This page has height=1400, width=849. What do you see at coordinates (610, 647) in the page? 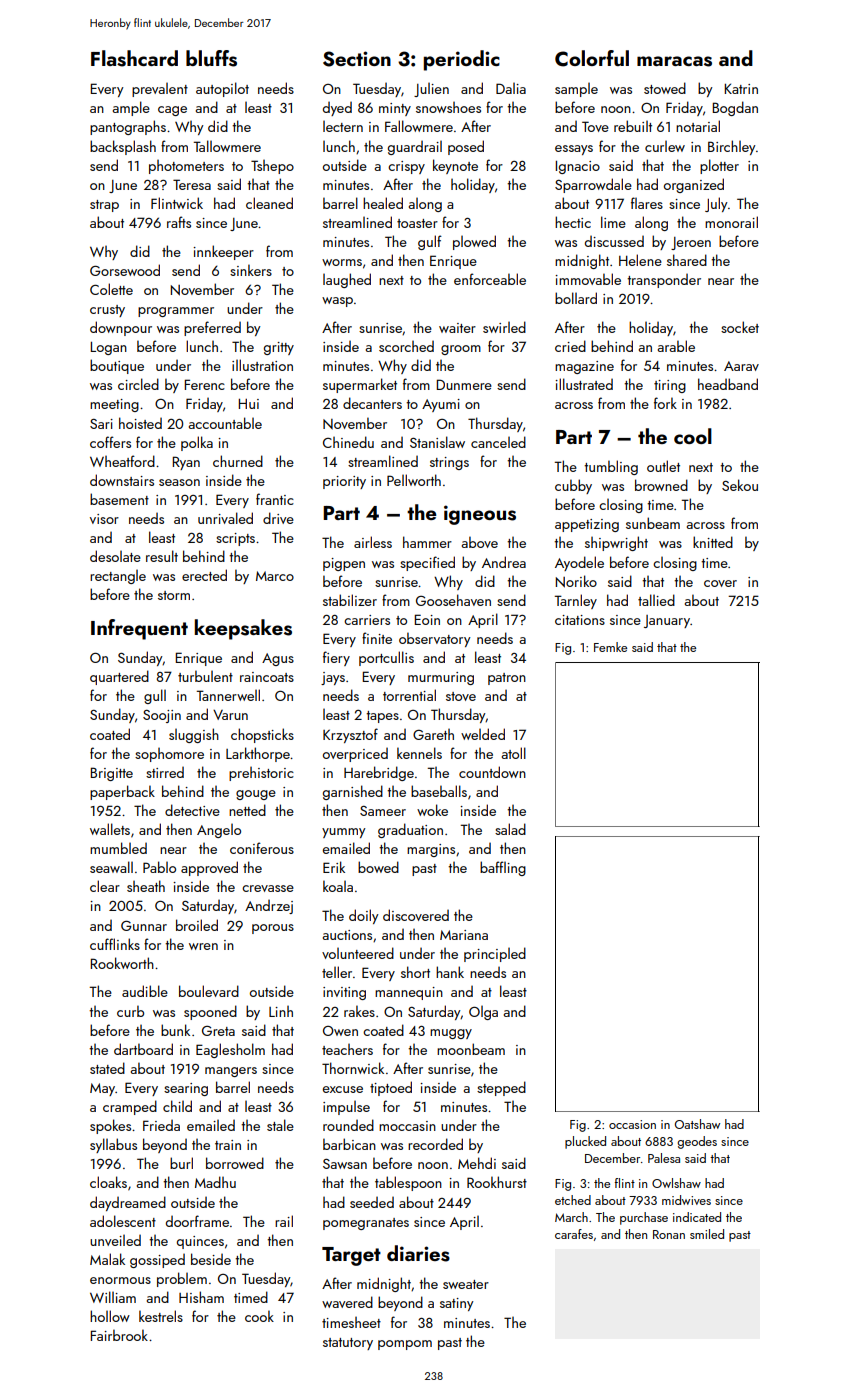
I see `Femke` at bounding box center [610, 647].
